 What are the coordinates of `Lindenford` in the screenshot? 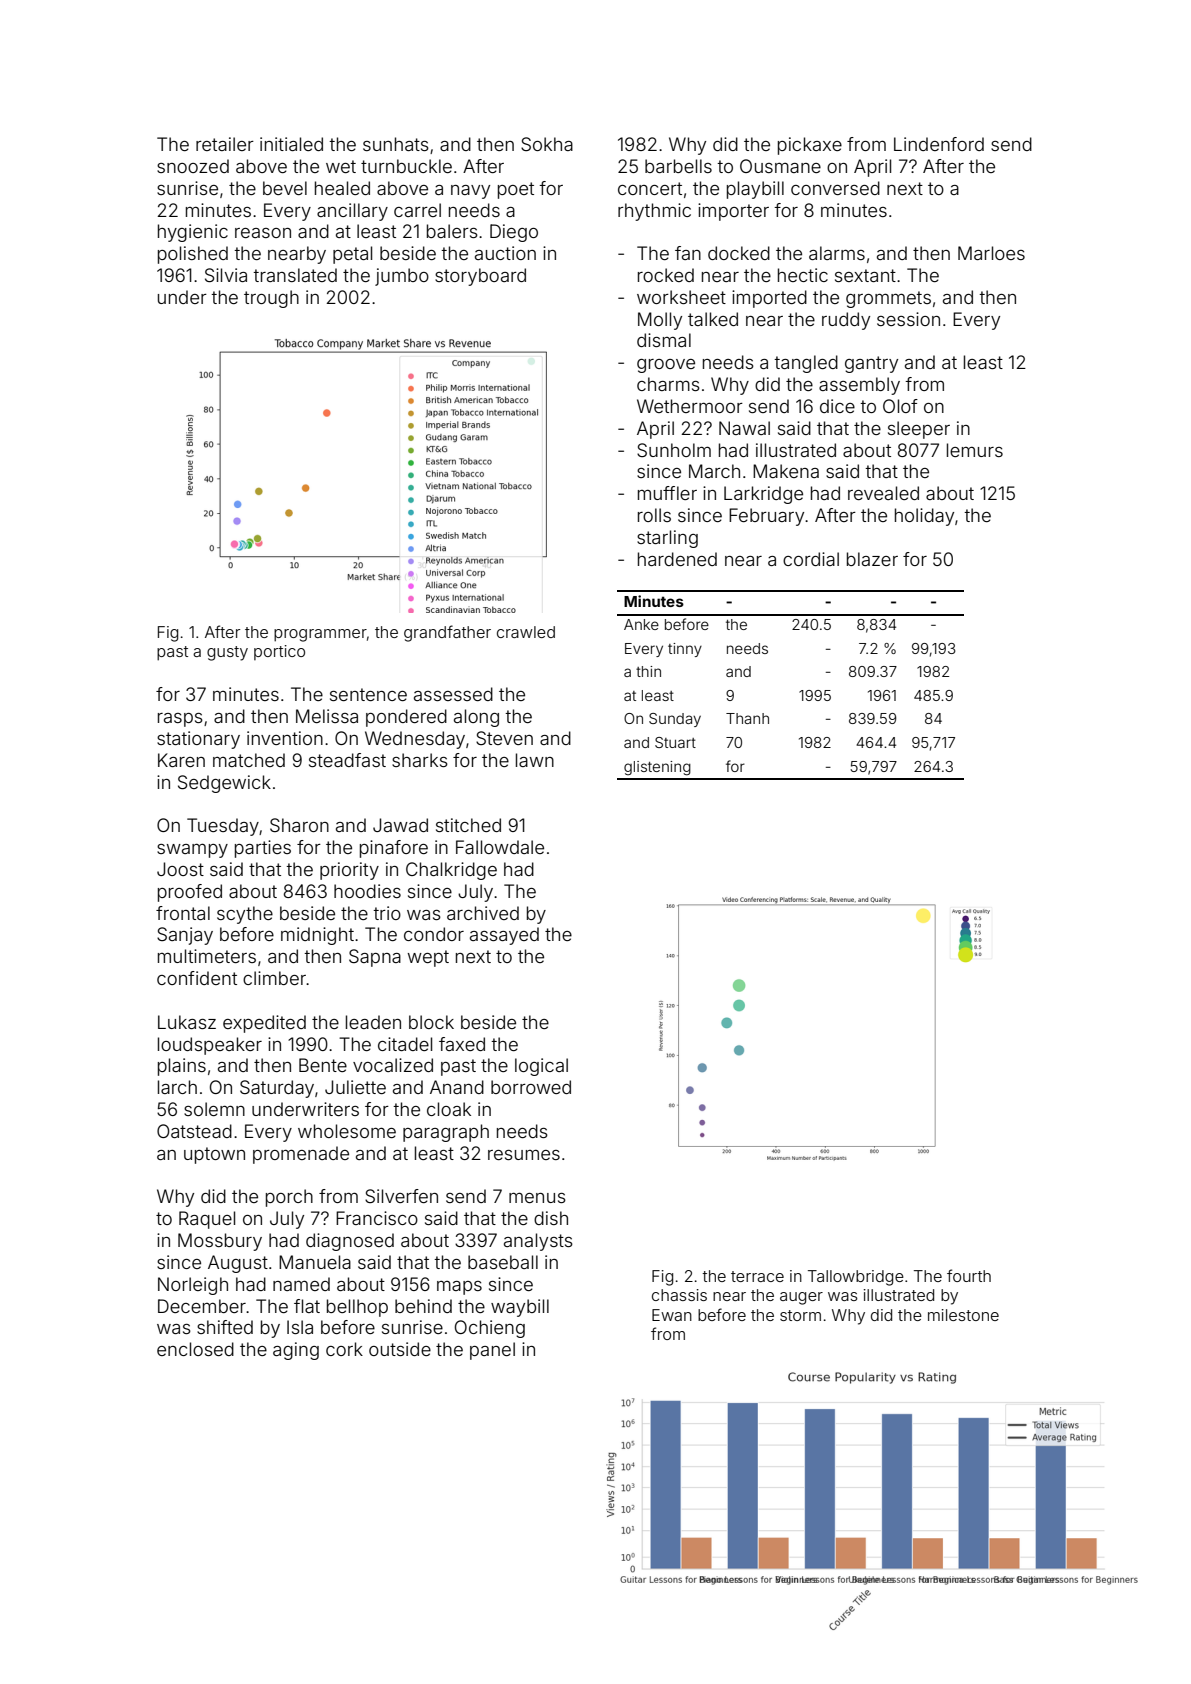 It's located at (939, 144).
